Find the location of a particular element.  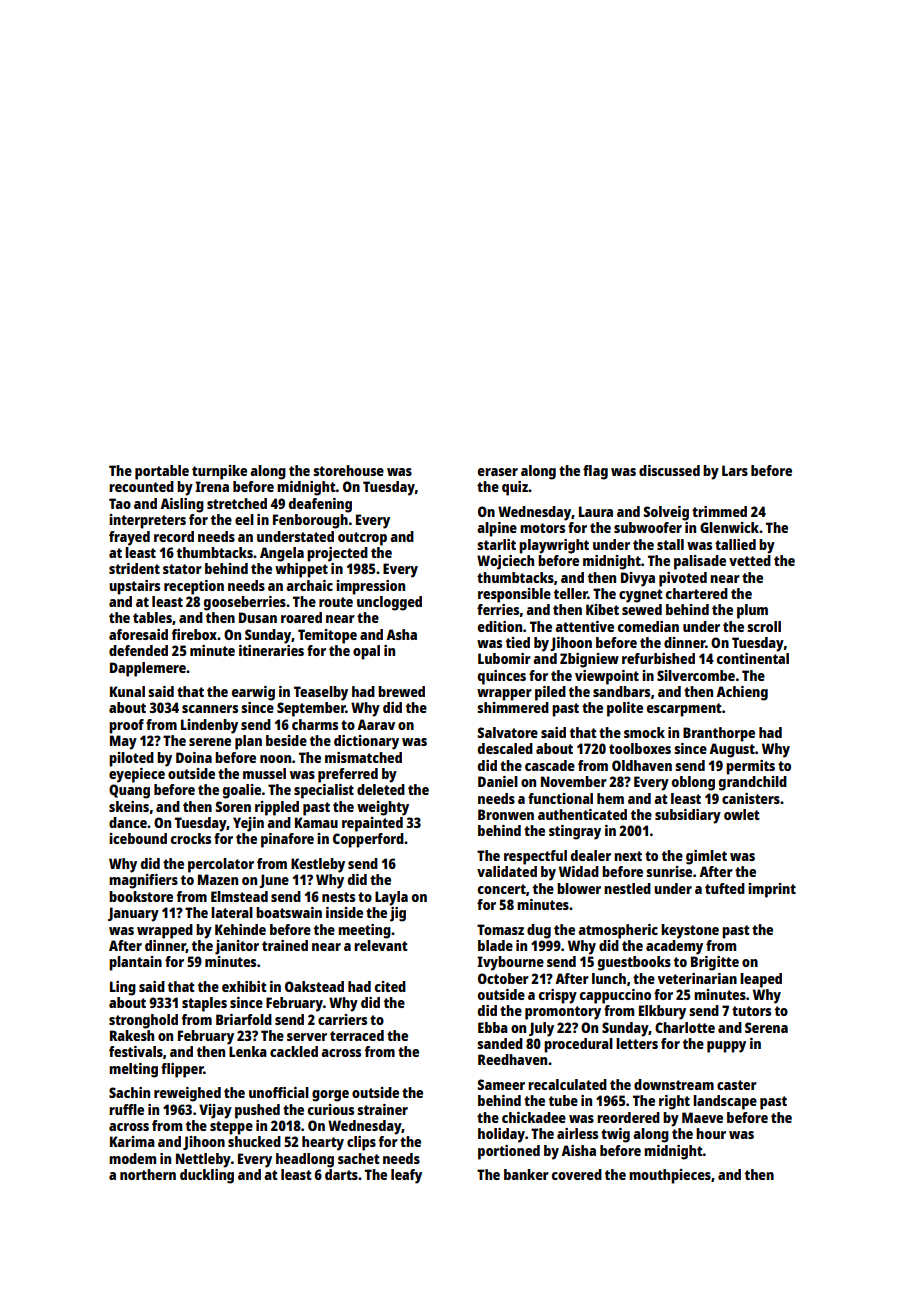

turnpike is located at coordinates (219, 472).
